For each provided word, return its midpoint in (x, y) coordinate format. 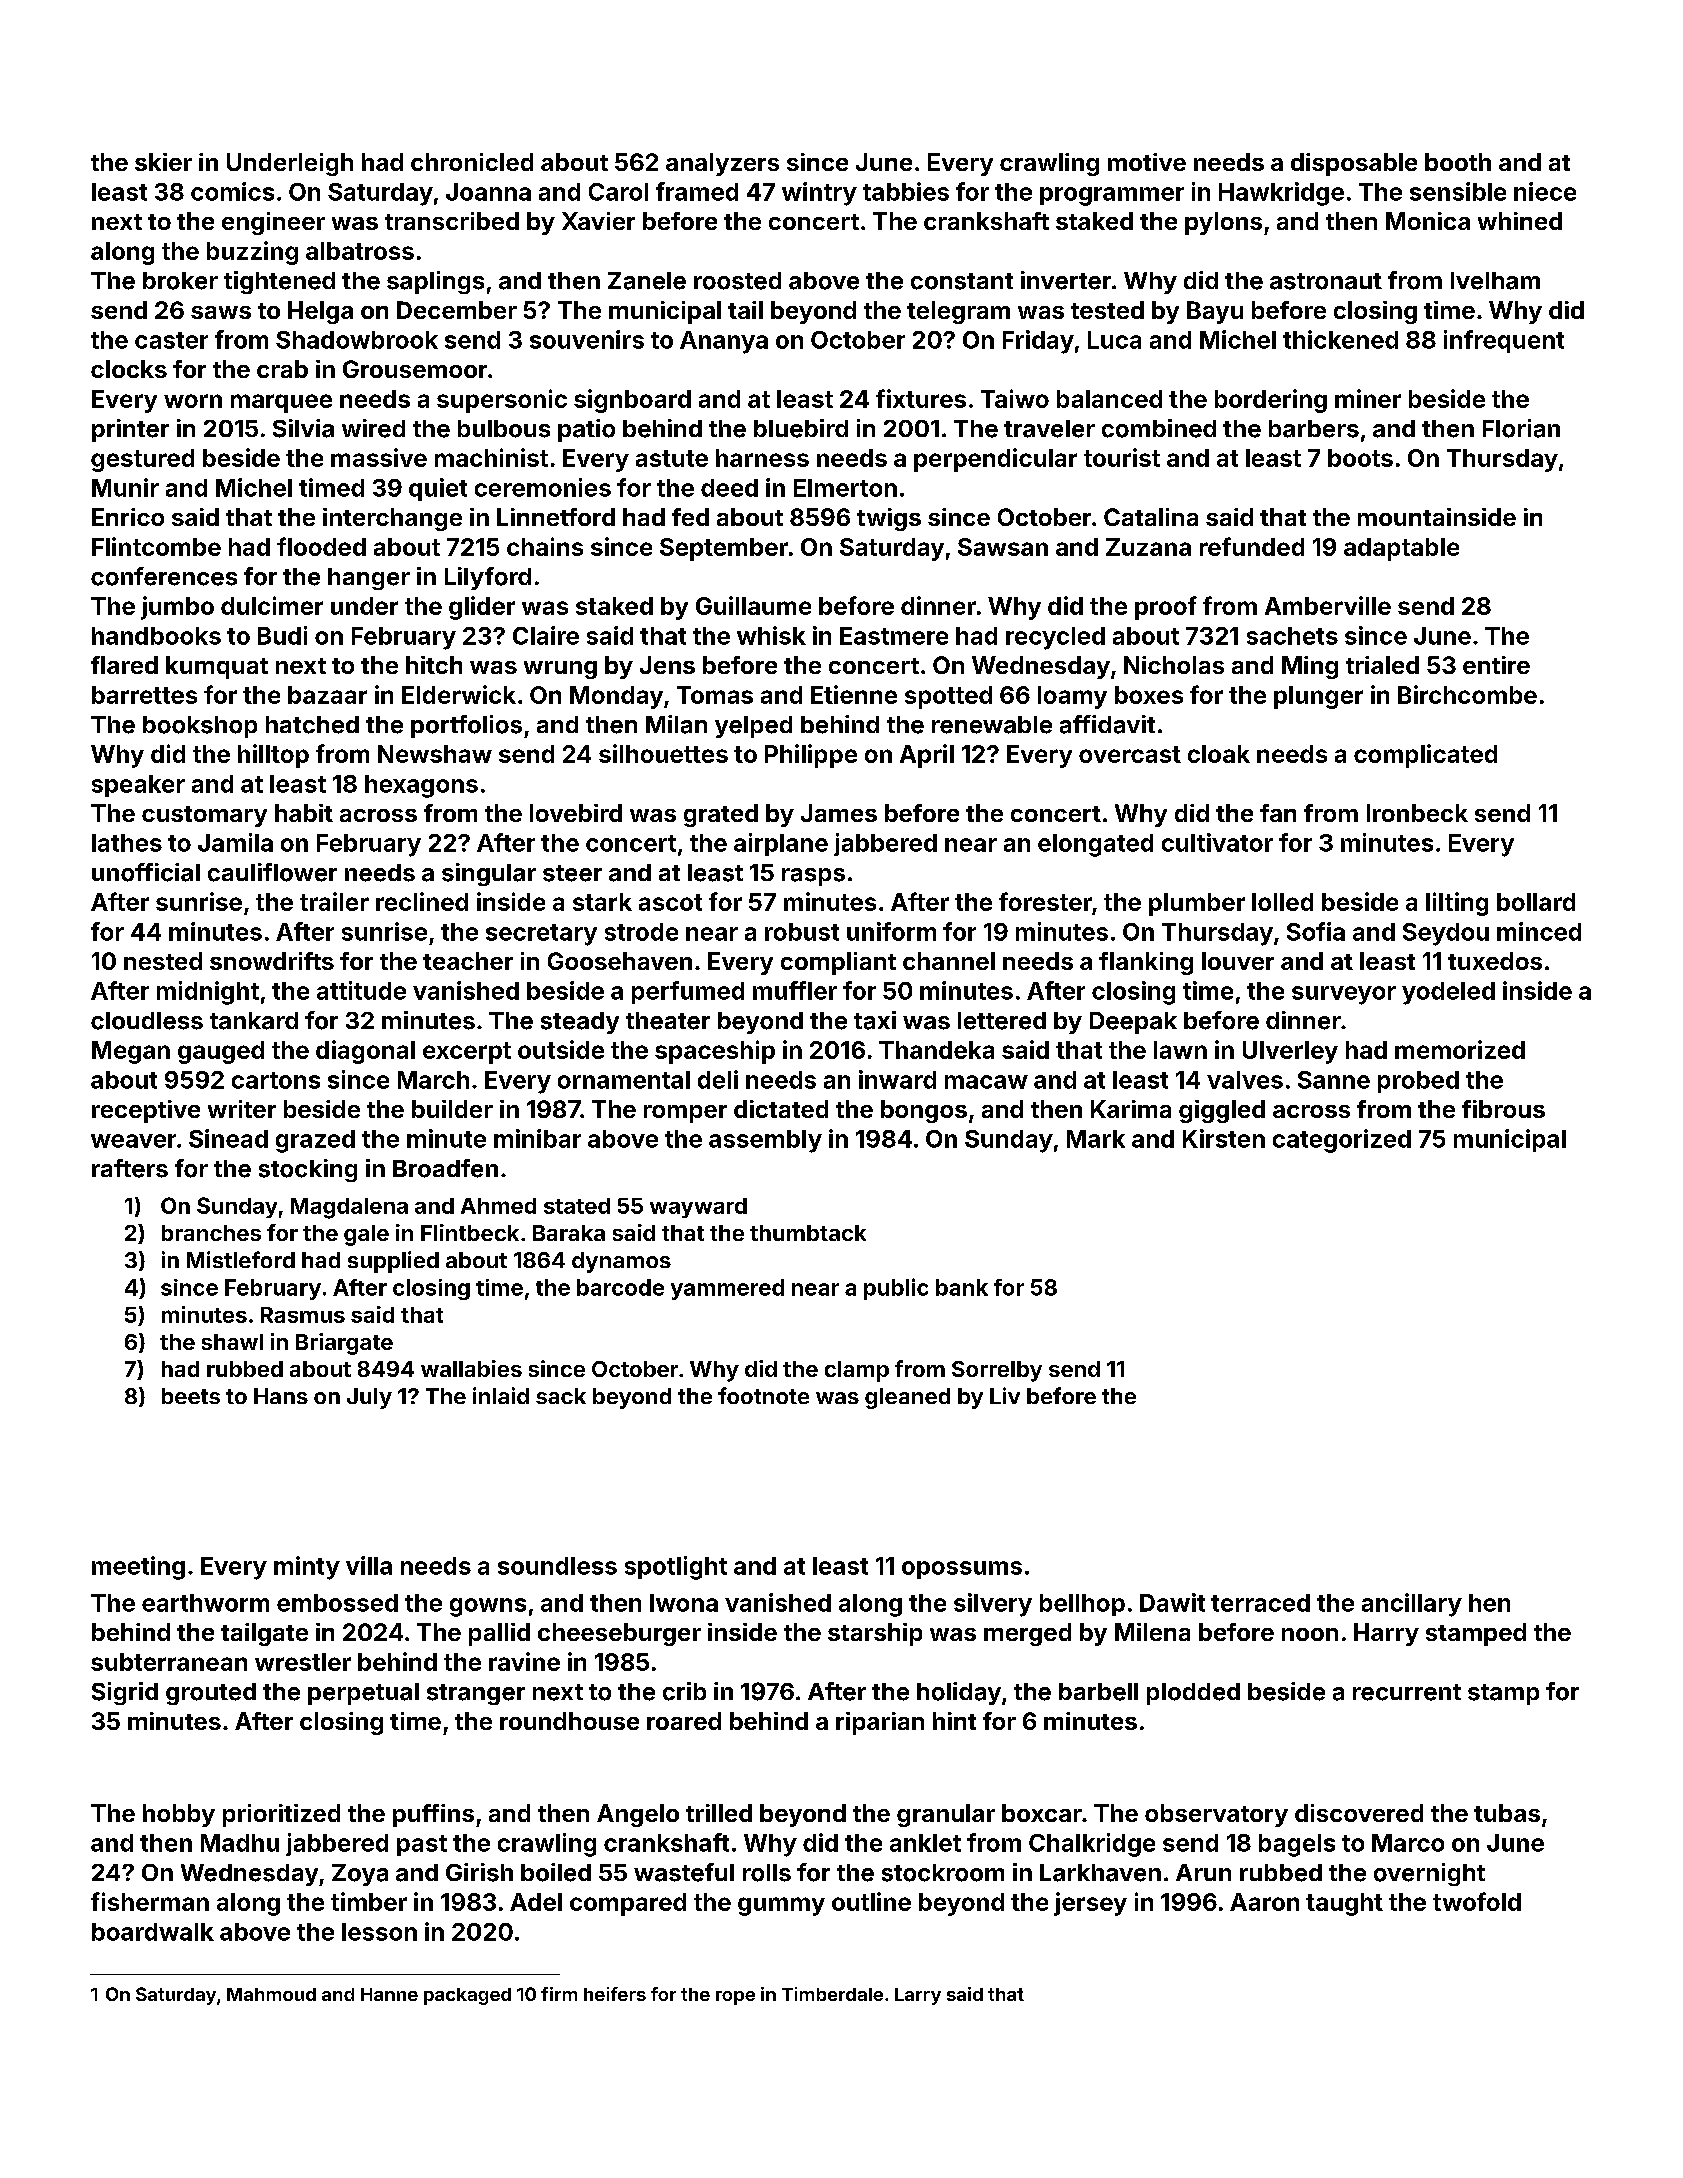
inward (897, 1079)
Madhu (240, 1843)
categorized (1342, 1141)
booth (1458, 162)
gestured (142, 460)
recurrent (1407, 1692)
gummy (781, 1906)
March (433, 1080)
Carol (618, 192)
